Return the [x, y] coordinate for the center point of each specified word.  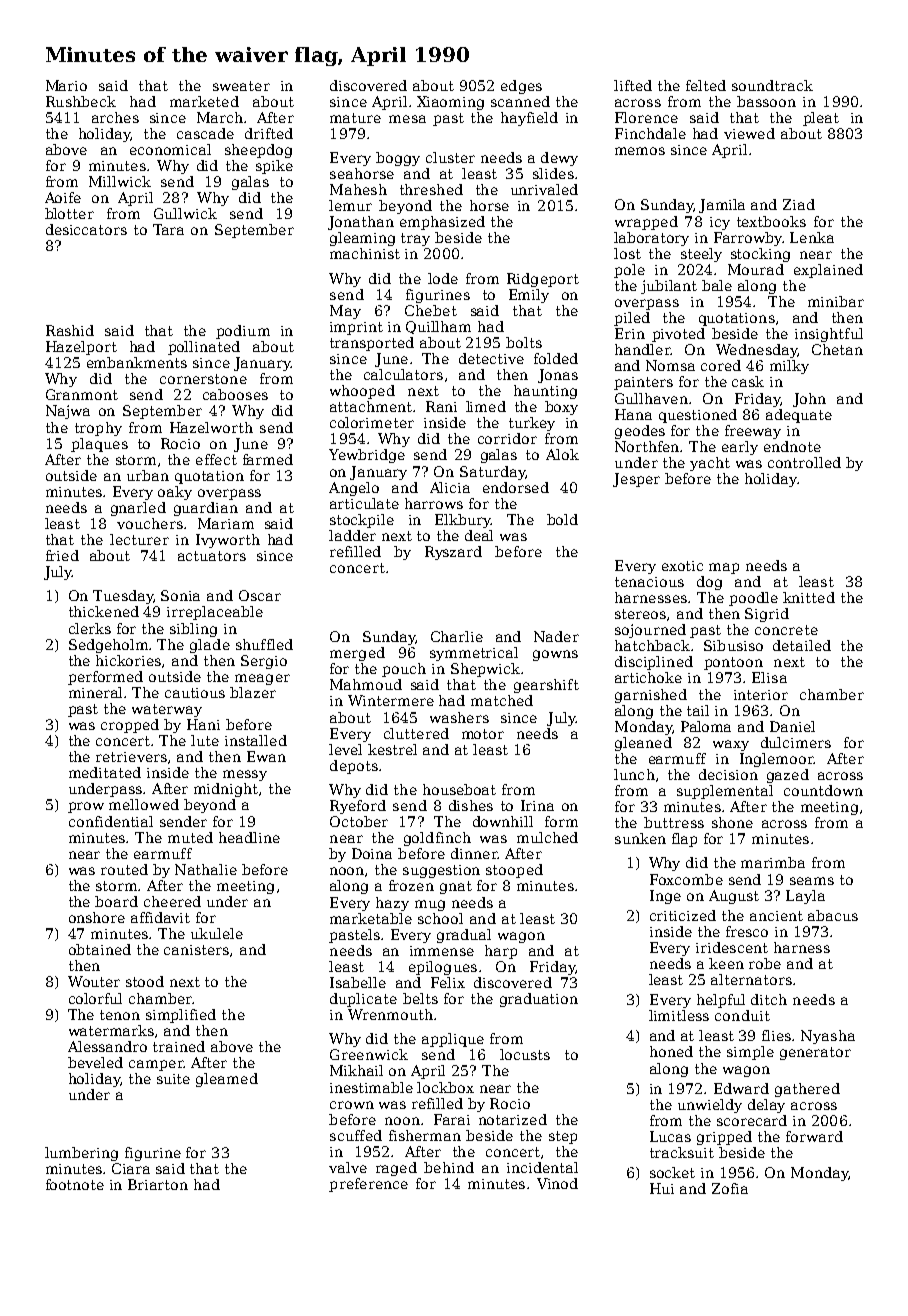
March [220, 117]
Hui [662, 1188]
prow [86, 807]
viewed [749, 133]
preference [368, 1185]
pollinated [204, 348]
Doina [372, 853]
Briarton [158, 1184]
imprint [356, 328]
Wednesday [756, 351]
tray [415, 239]
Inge [665, 897]
